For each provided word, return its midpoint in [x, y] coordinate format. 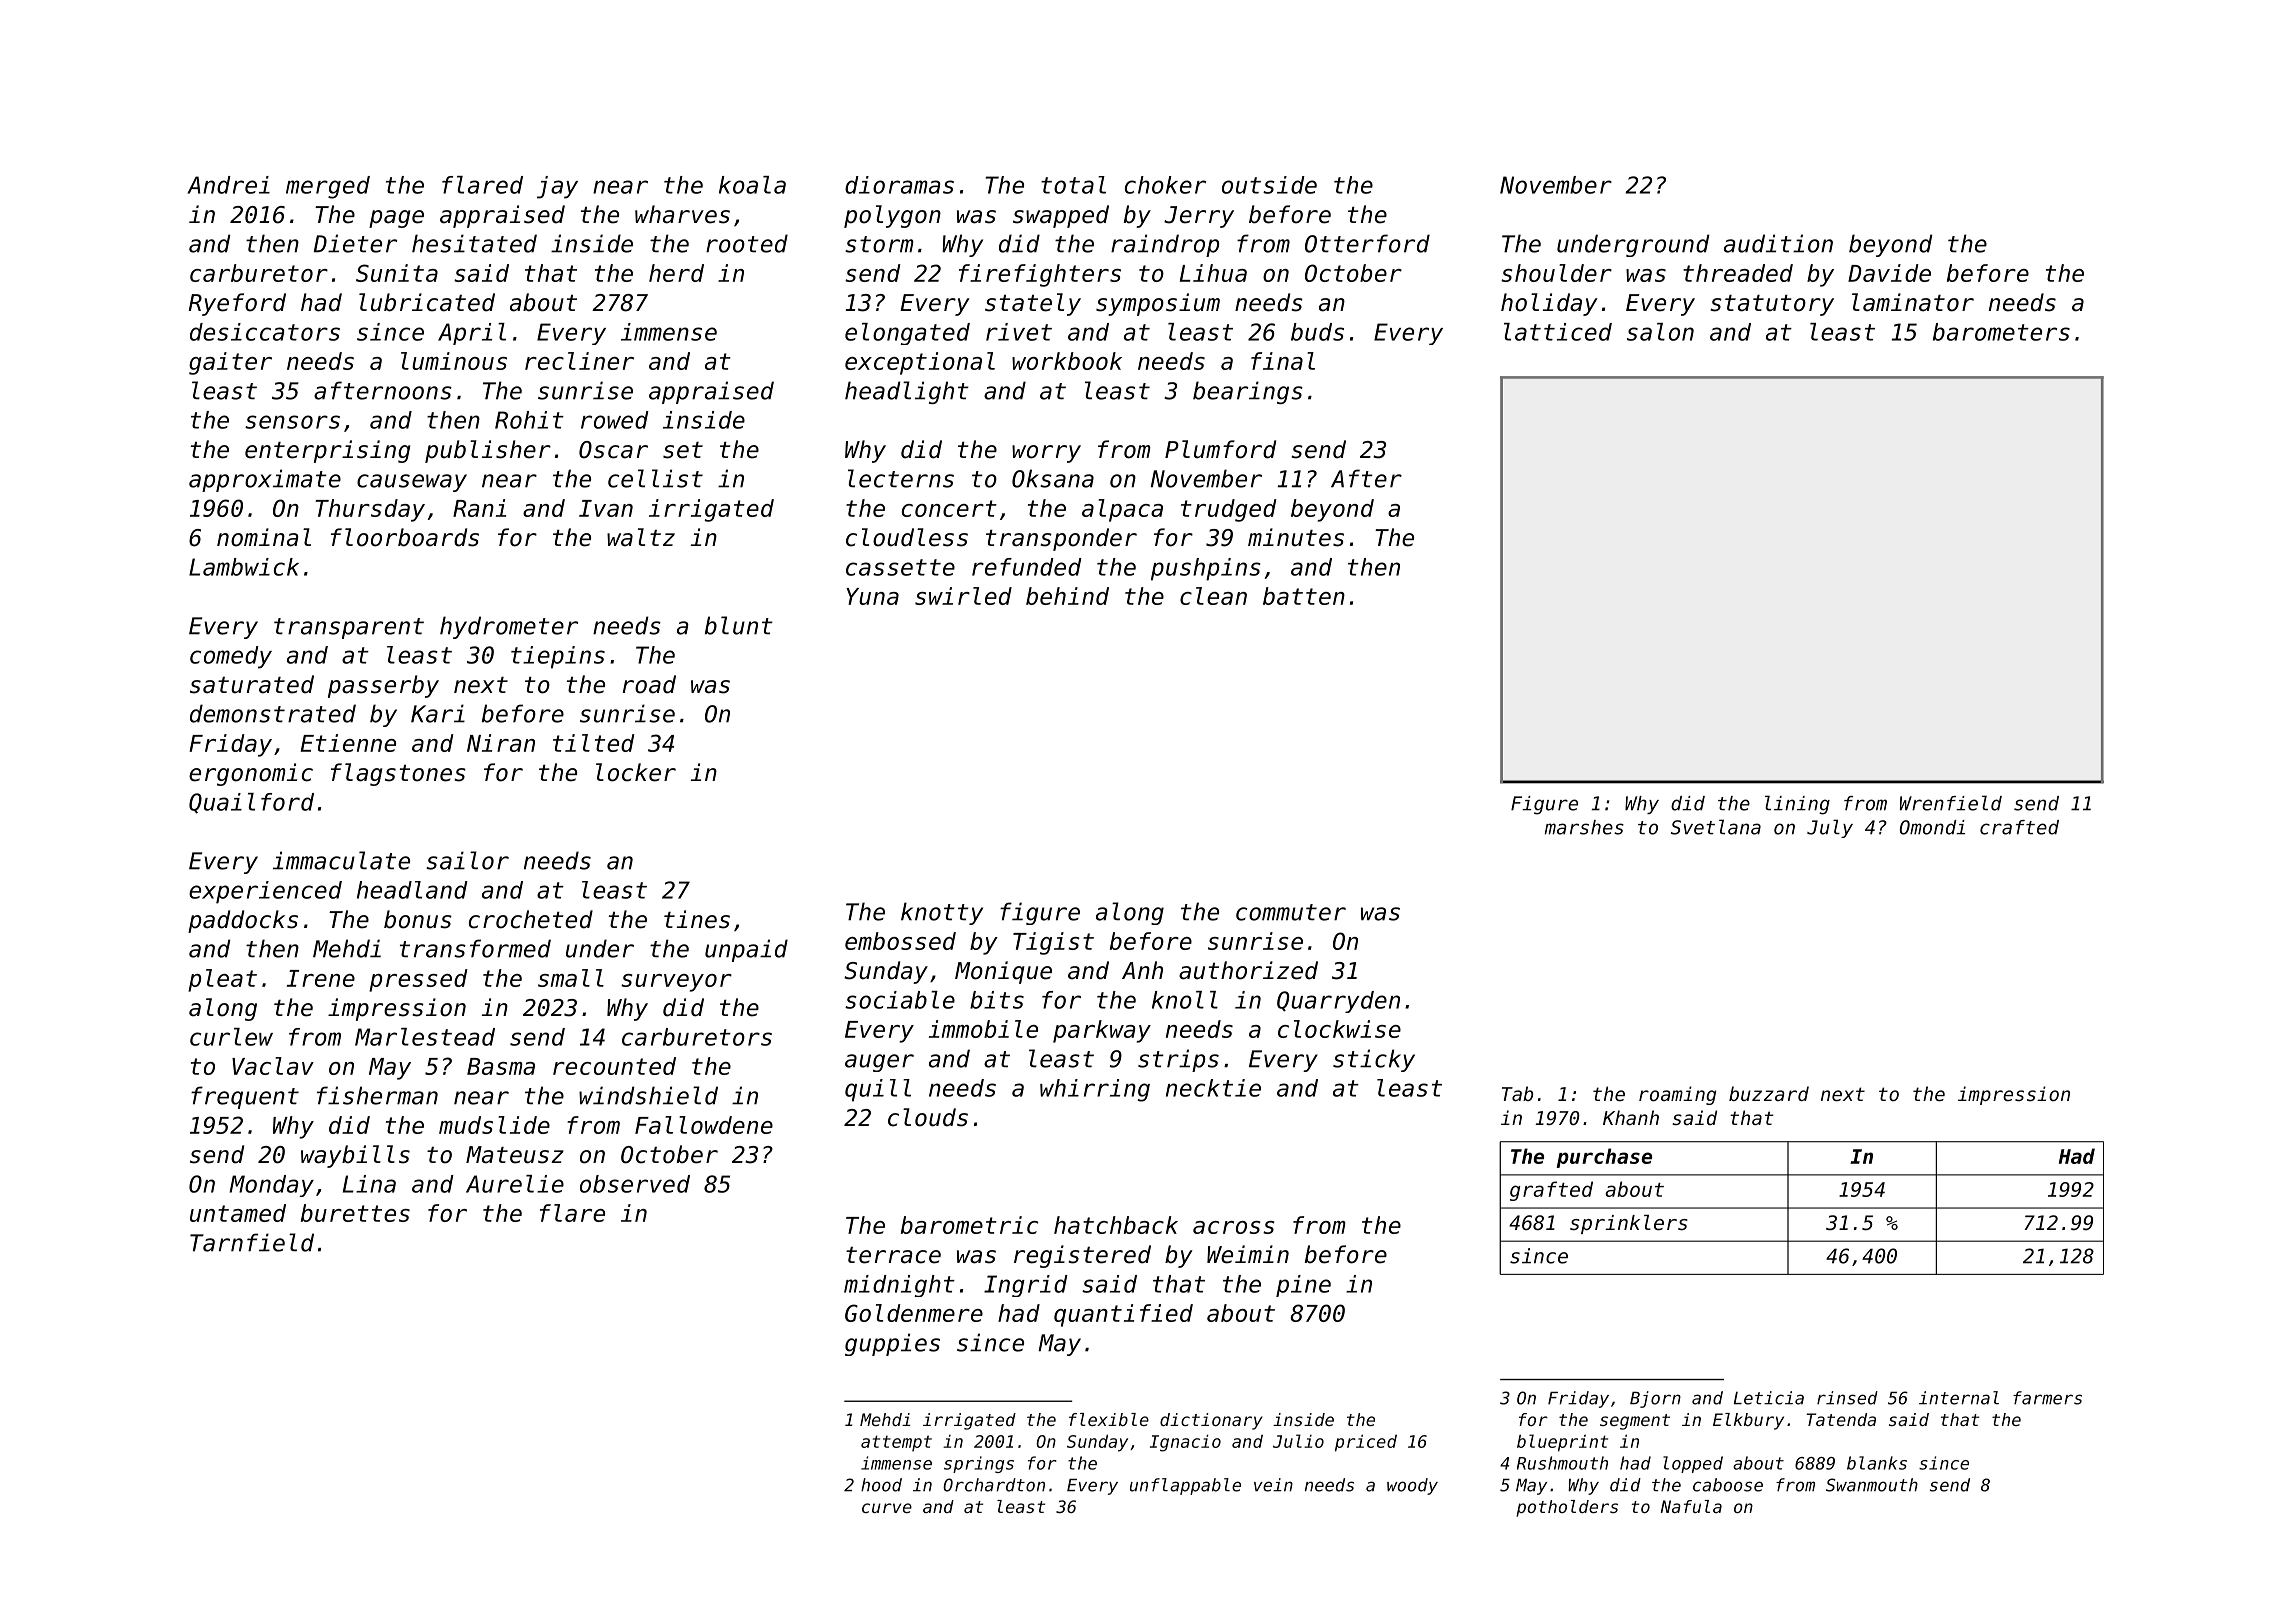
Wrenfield [1951, 803]
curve [887, 1508]
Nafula [1691, 1506]
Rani [479, 508]
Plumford [1220, 449]
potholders [1567, 1508]
